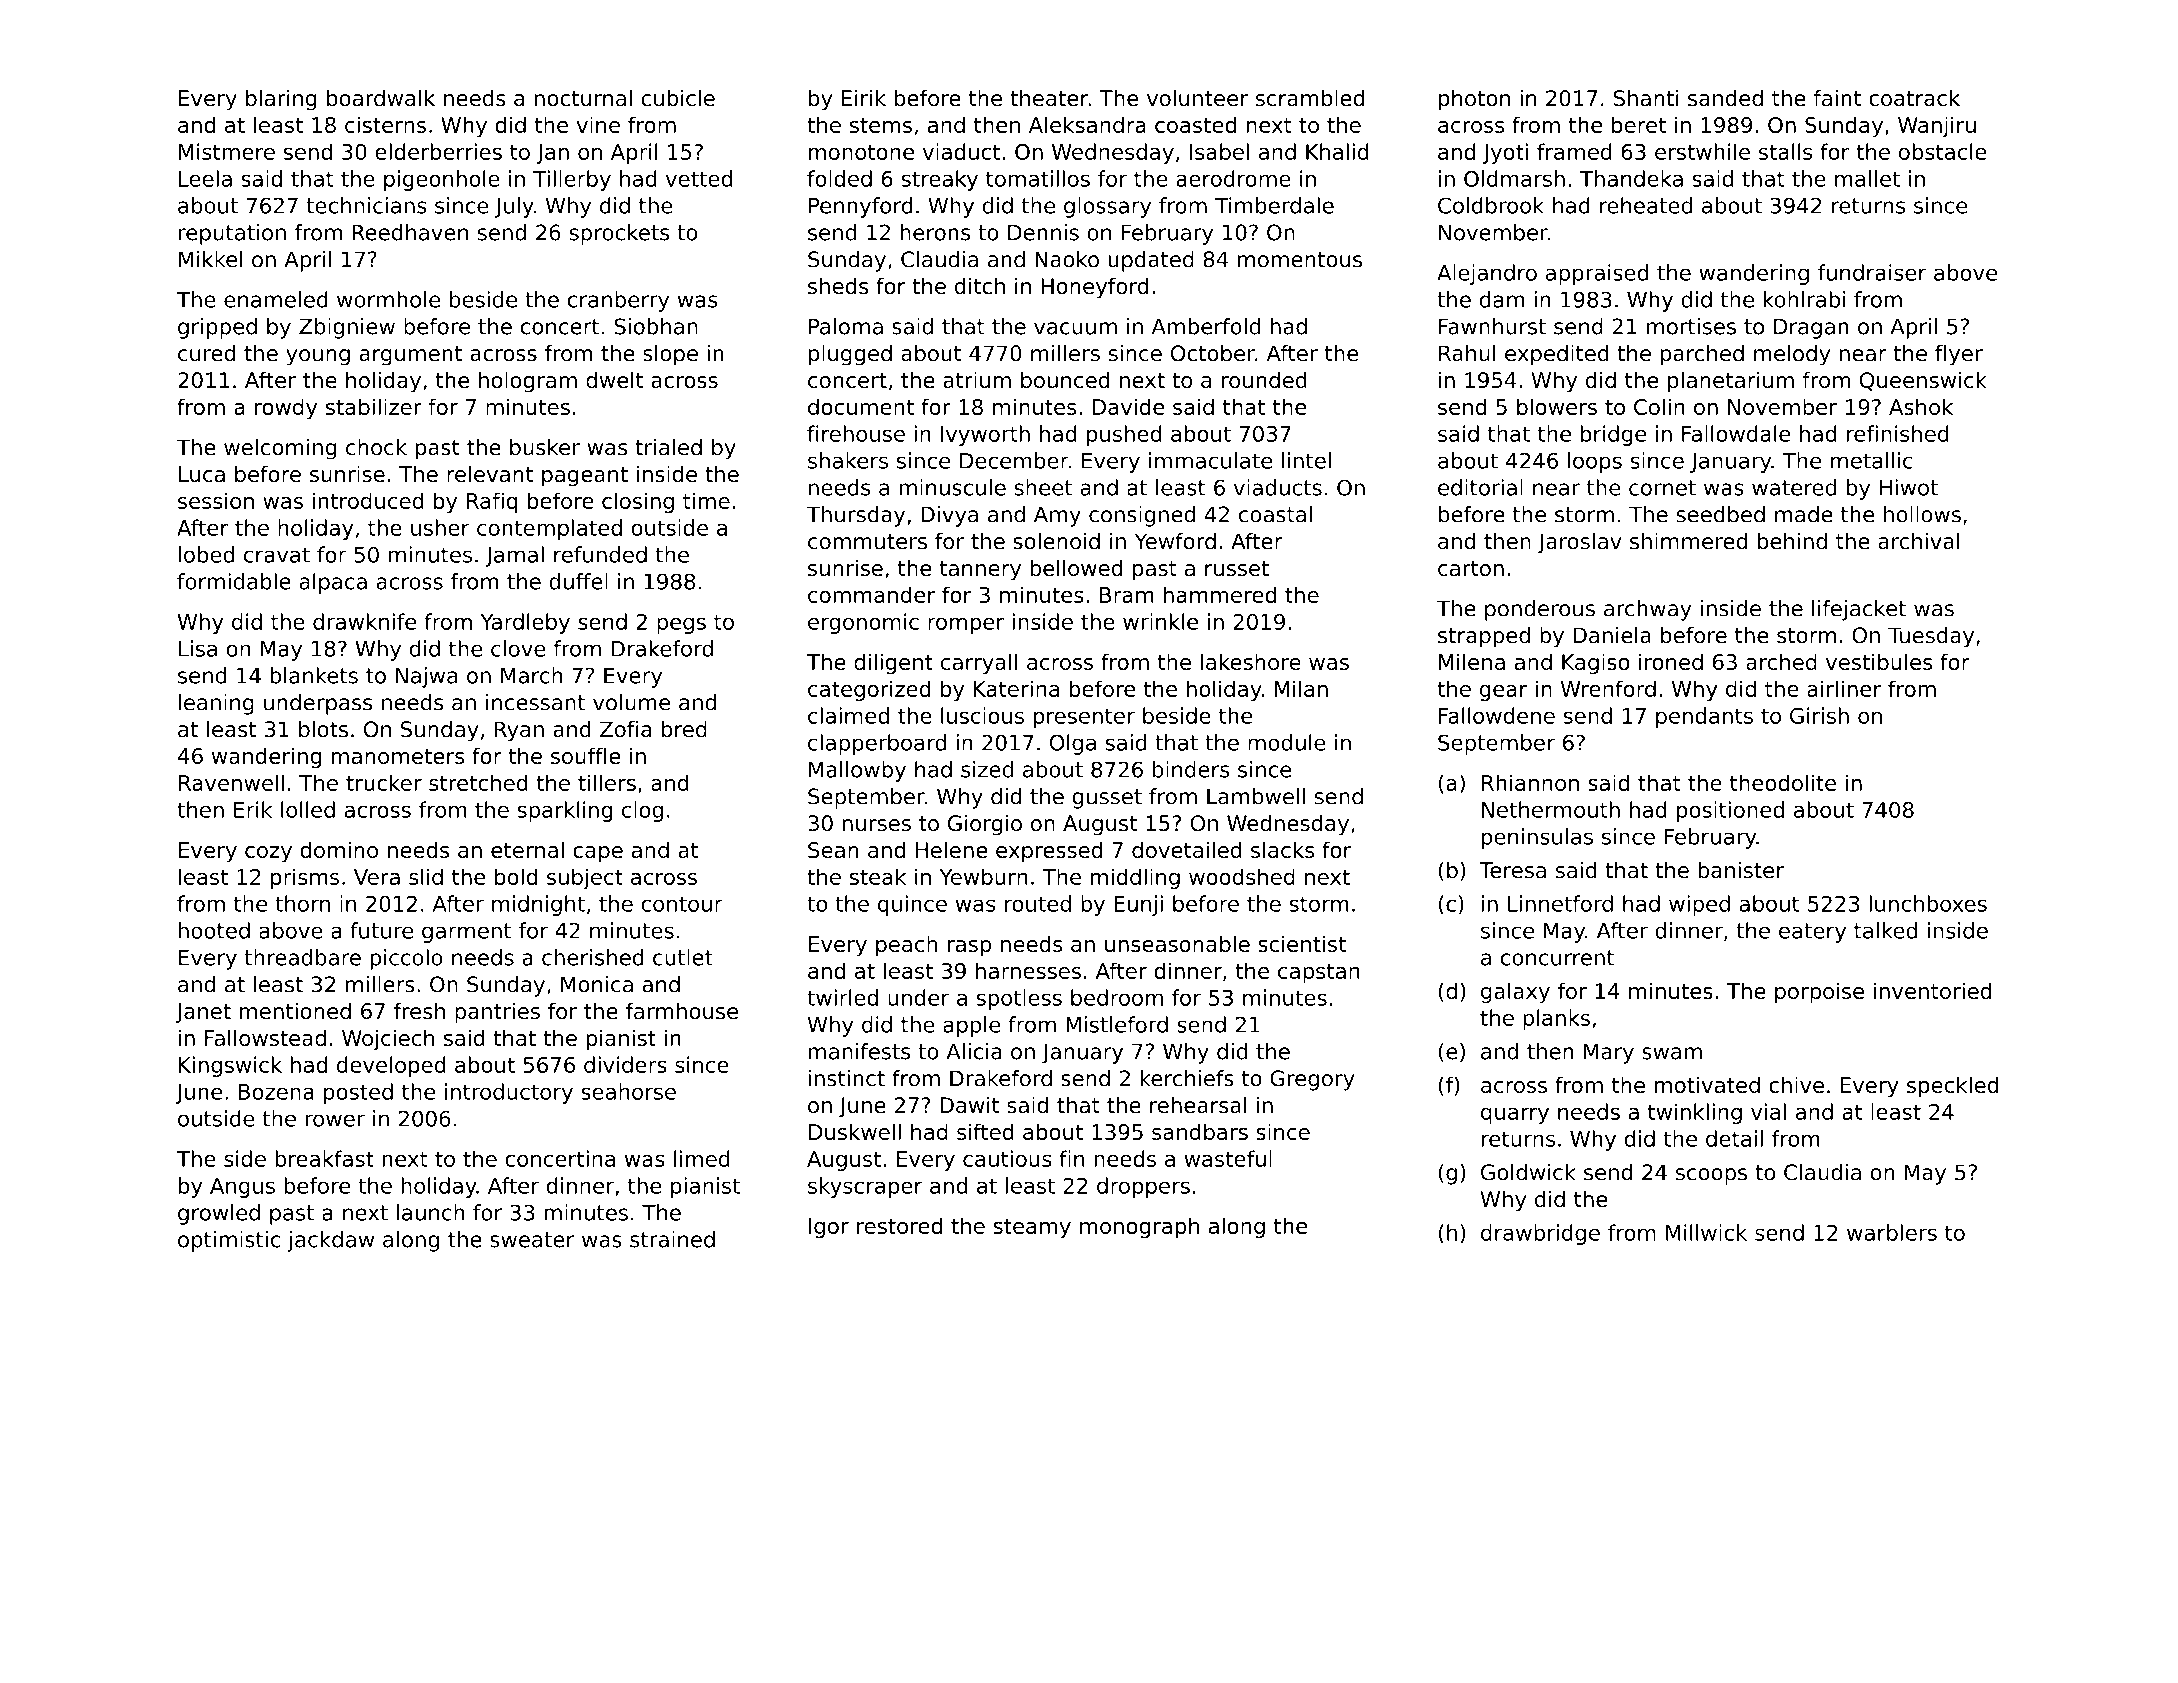 This screenshot has height=1683, width=2178. Describe the element at coordinates (1844, 688) in the screenshot. I see `airliner` at that location.
